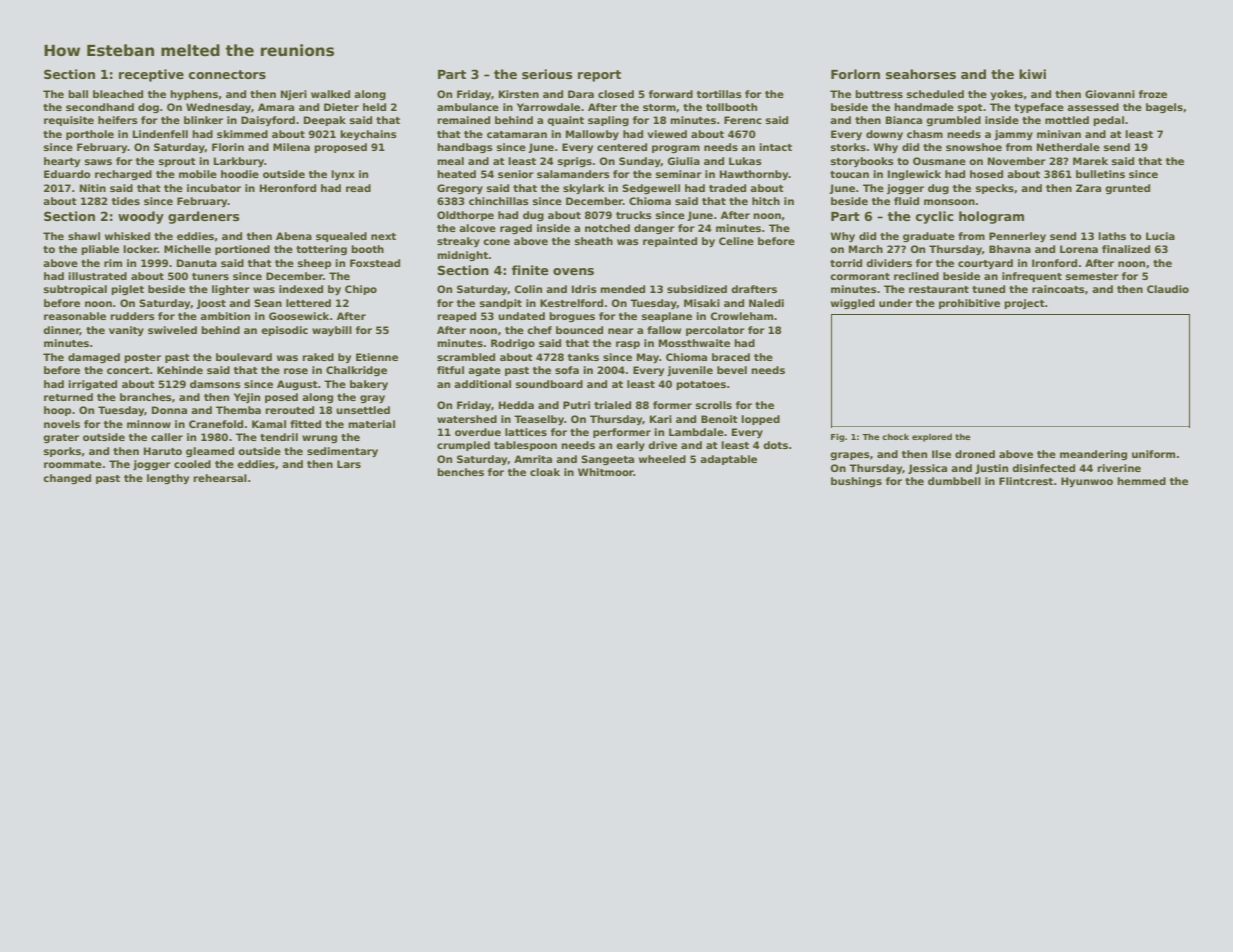 This screenshot has width=1233, height=952. What do you see at coordinates (862, 162) in the screenshot?
I see `storybooks` at bounding box center [862, 162].
